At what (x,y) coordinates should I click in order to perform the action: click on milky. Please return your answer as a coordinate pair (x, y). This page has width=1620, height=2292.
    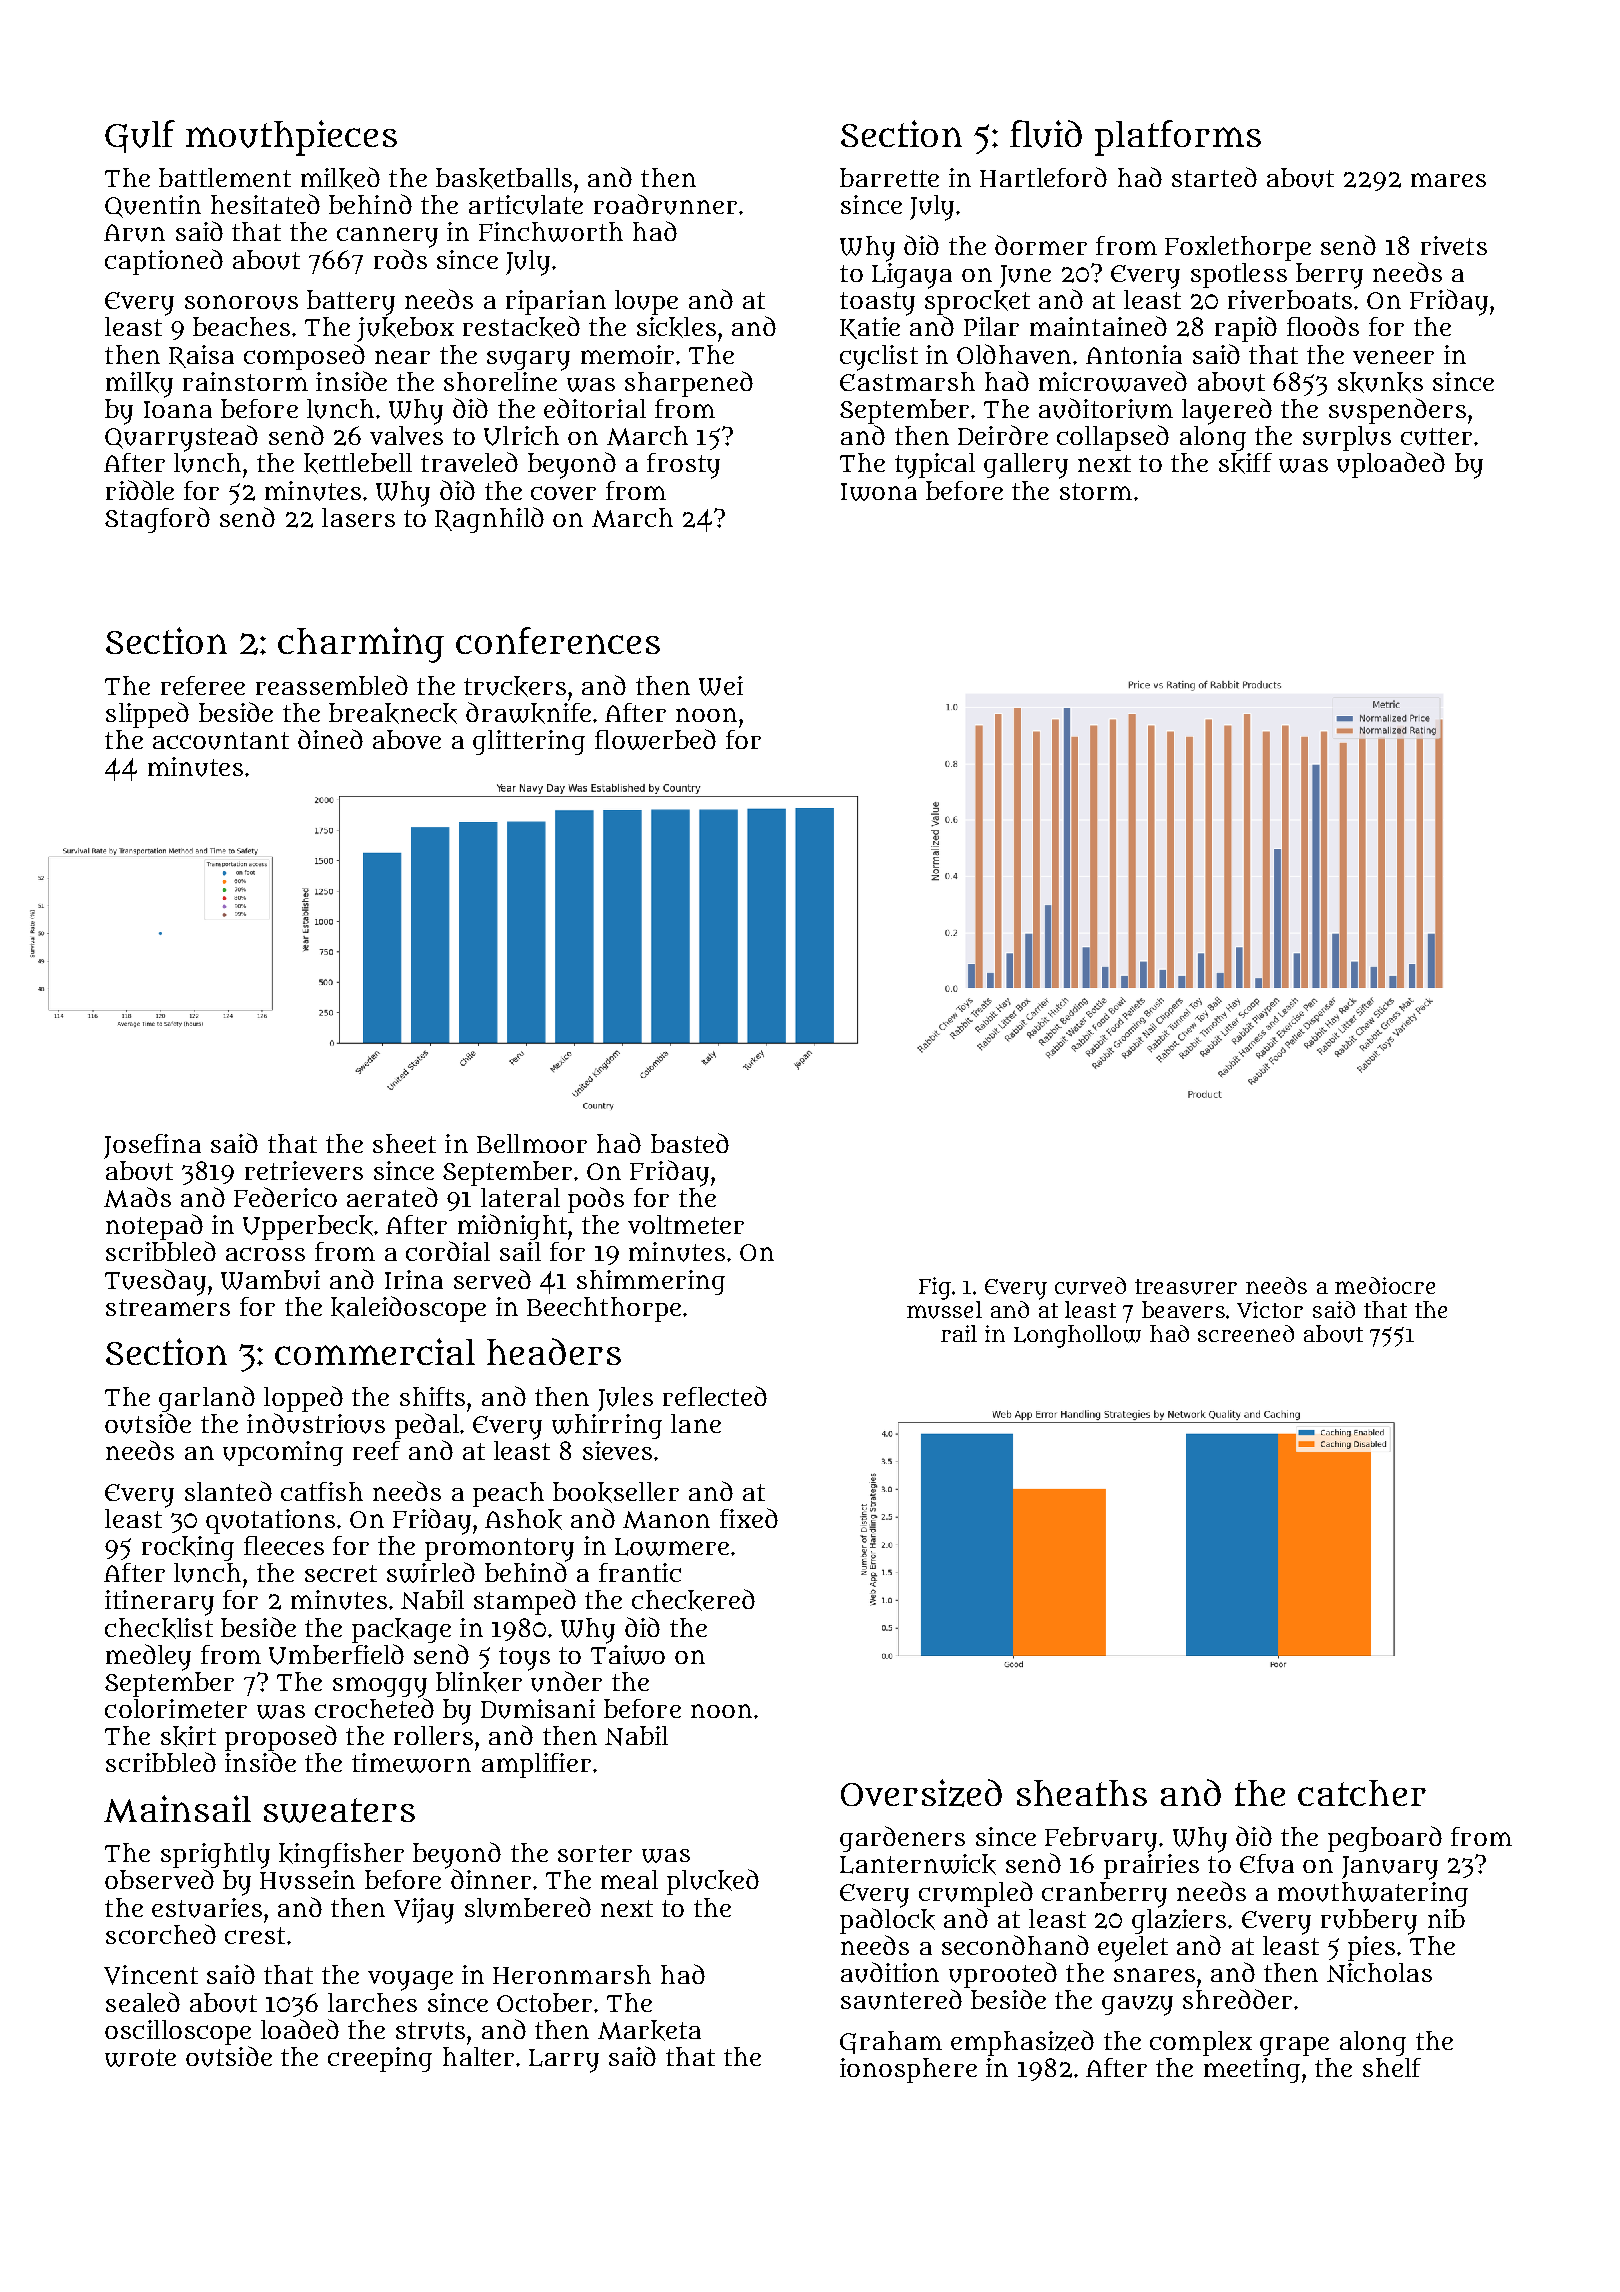
    Looking at the image, I should click on (139, 385).
